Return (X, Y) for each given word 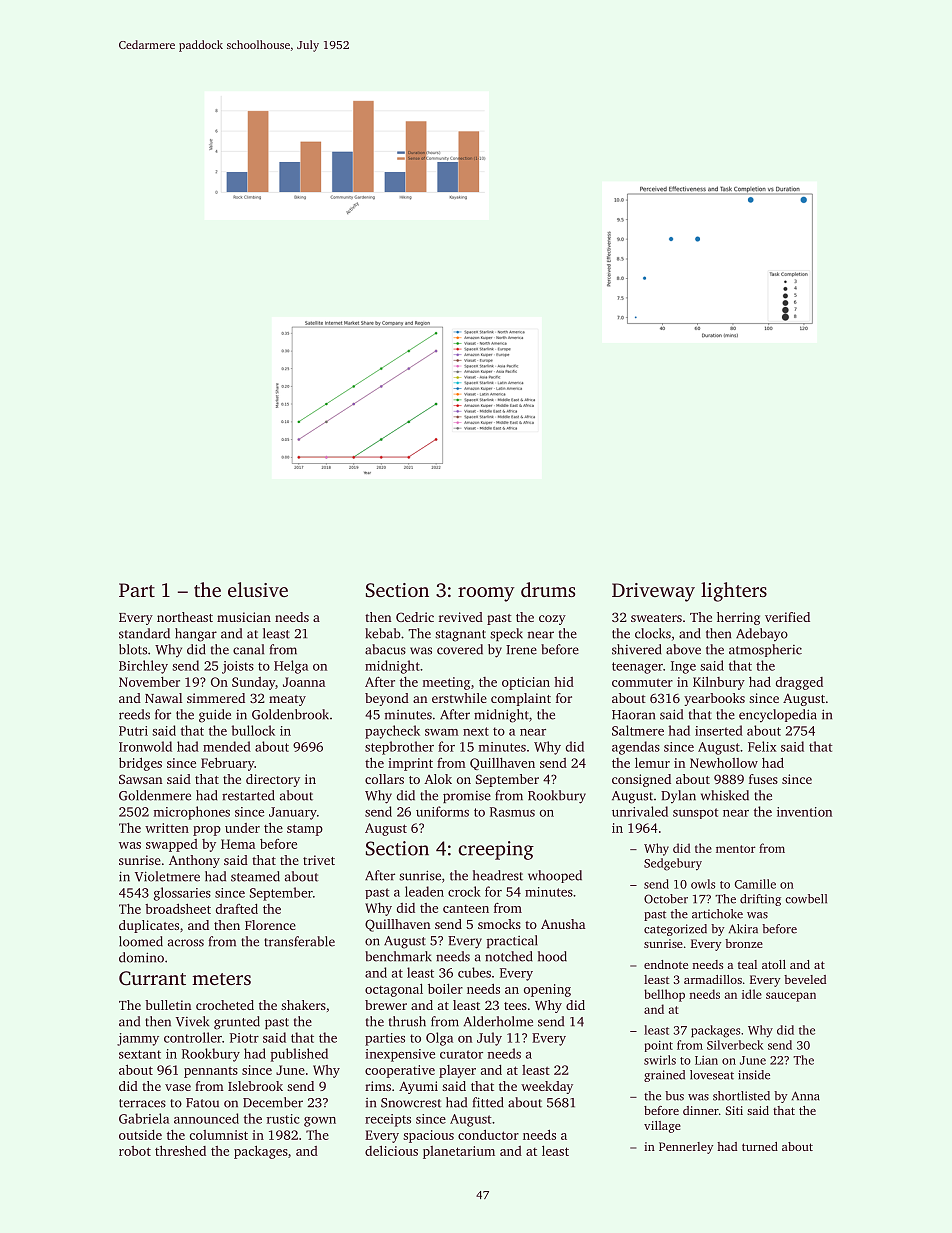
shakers (303, 1005)
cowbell (806, 899)
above (683, 649)
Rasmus (512, 812)
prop (207, 831)
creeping (496, 850)
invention (804, 812)
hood (552, 956)
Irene (521, 650)
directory (273, 780)
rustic (283, 1119)
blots (133, 649)
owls (703, 884)
